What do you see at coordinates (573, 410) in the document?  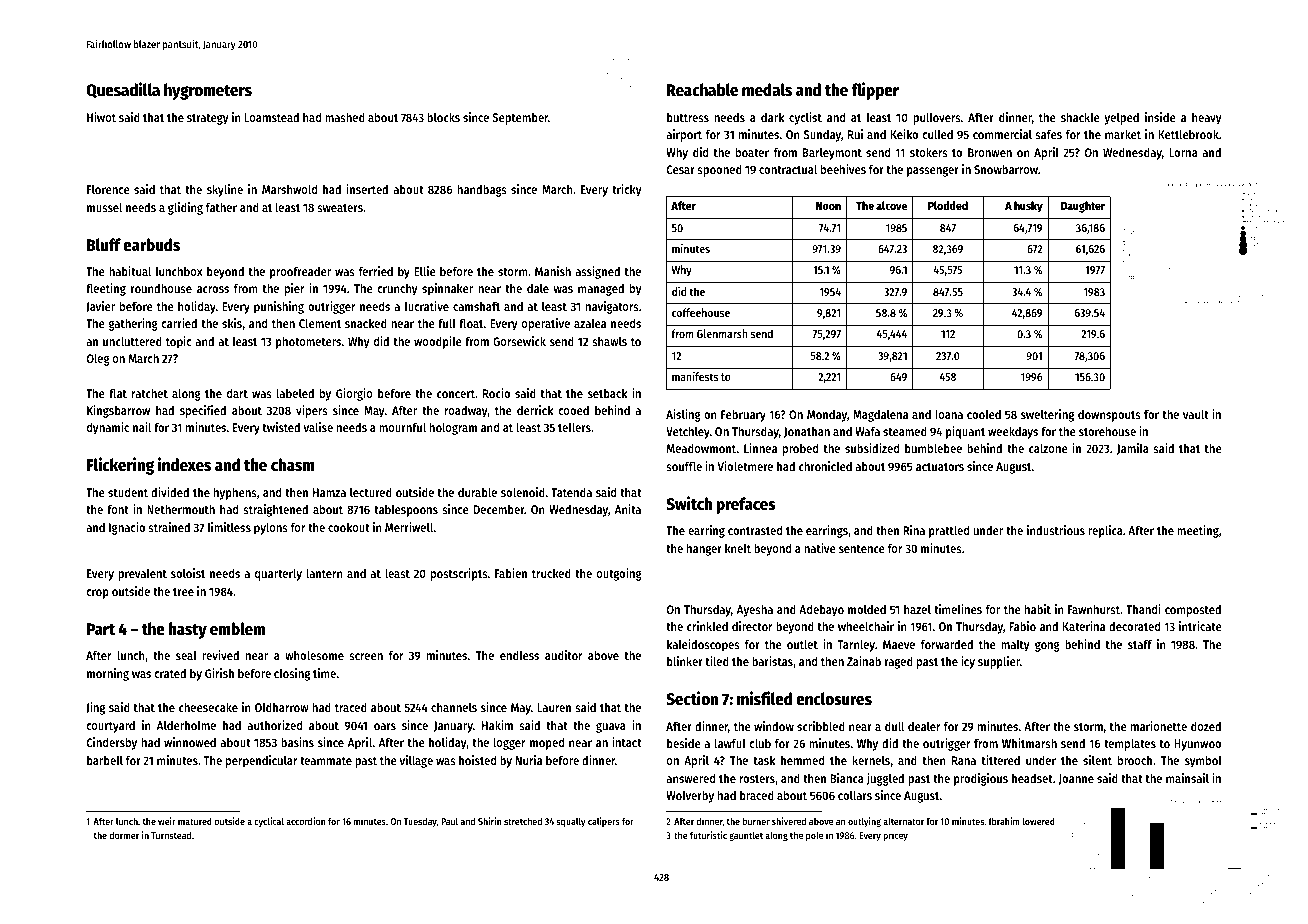 I see `cooed` at bounding box center [573, 410].
